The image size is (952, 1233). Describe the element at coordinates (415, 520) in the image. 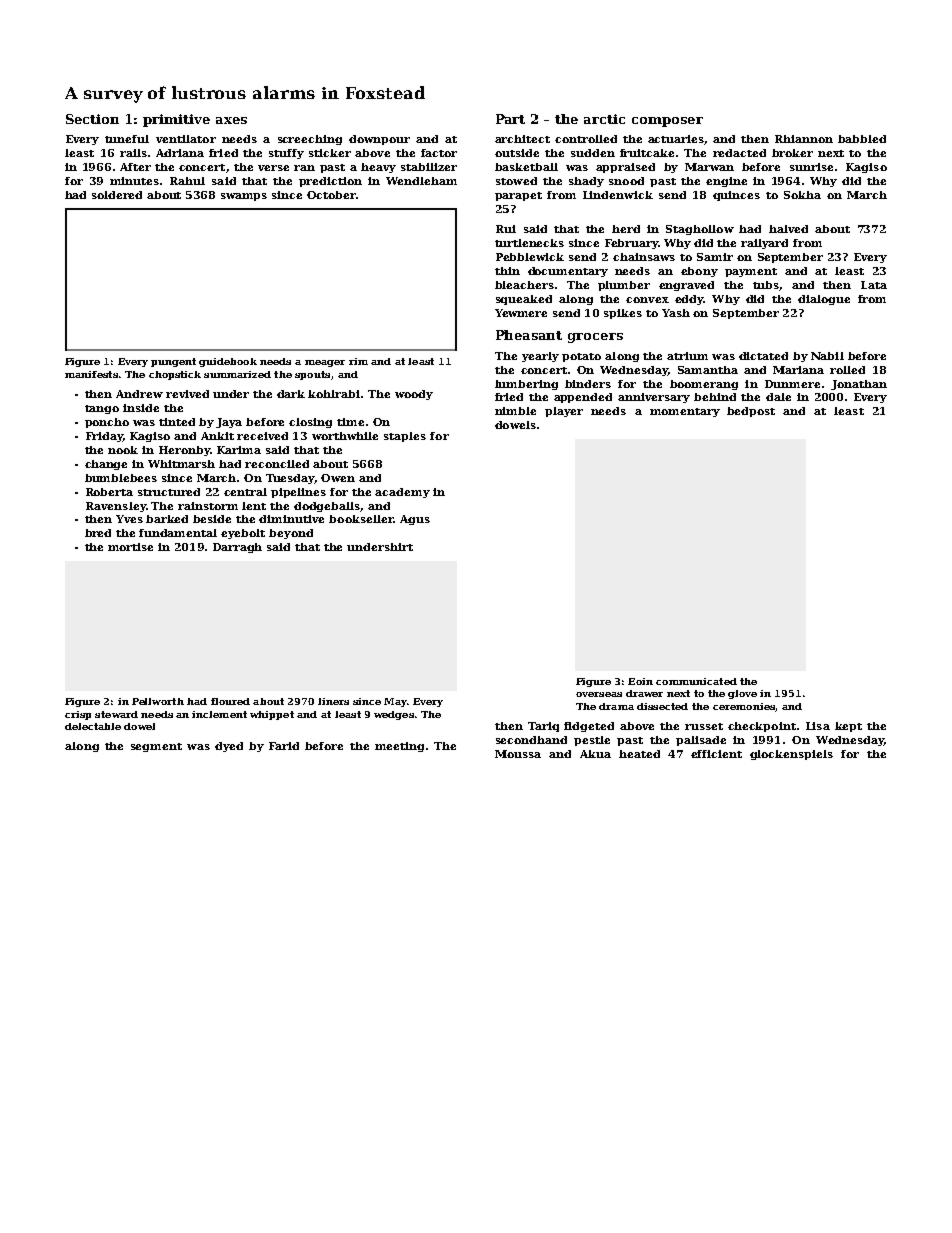

I see `Agus` at that location.
